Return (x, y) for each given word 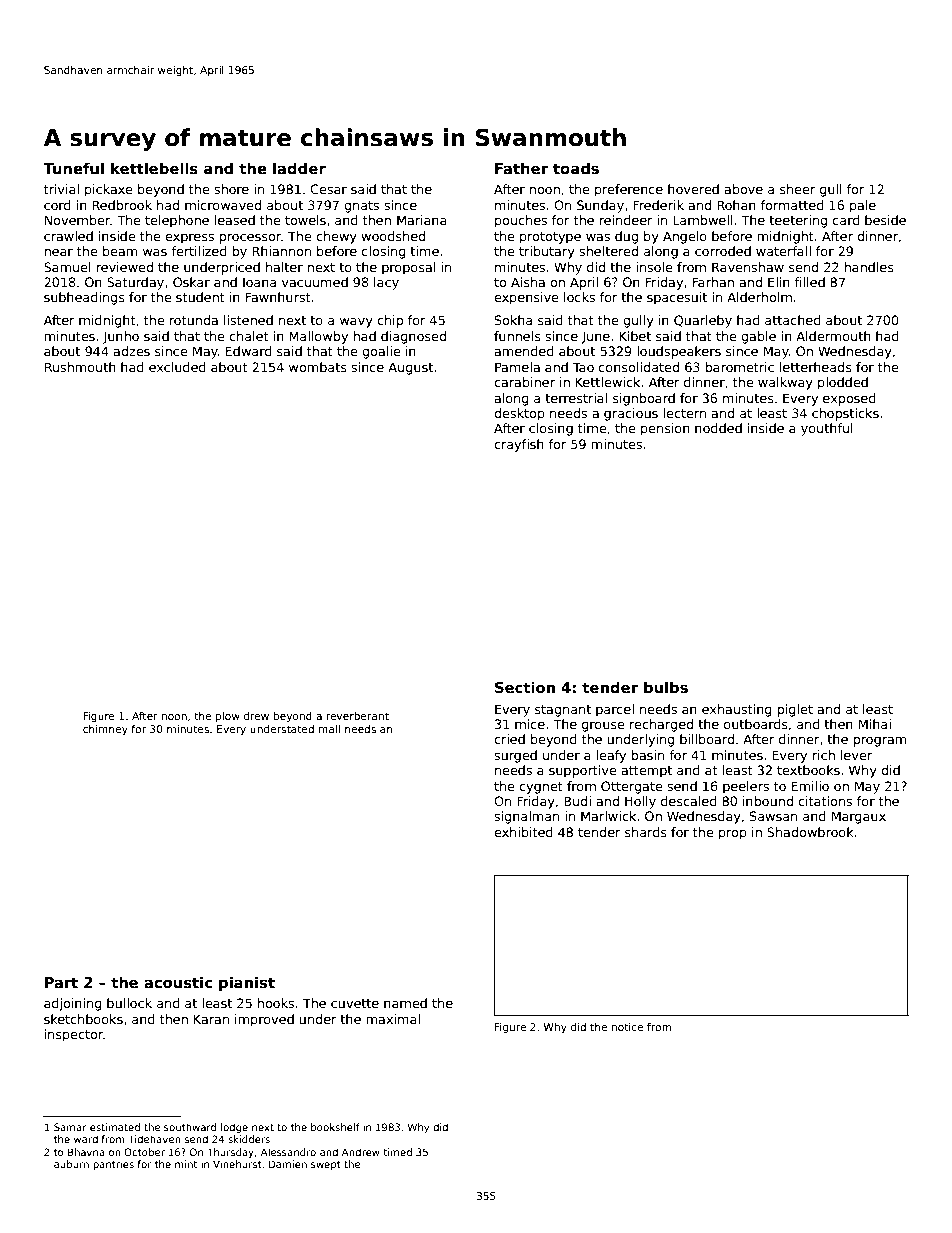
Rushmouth (80, 367)
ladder (299, 168)
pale (863, 206)
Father (521, 168)
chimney (105, 730)
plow (228, 717)
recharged (661, 725)
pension (665, 429)
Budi (577, 801)
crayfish (519, 445)
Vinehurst (237, 1164)
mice (530, 724)
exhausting (737, 710)
